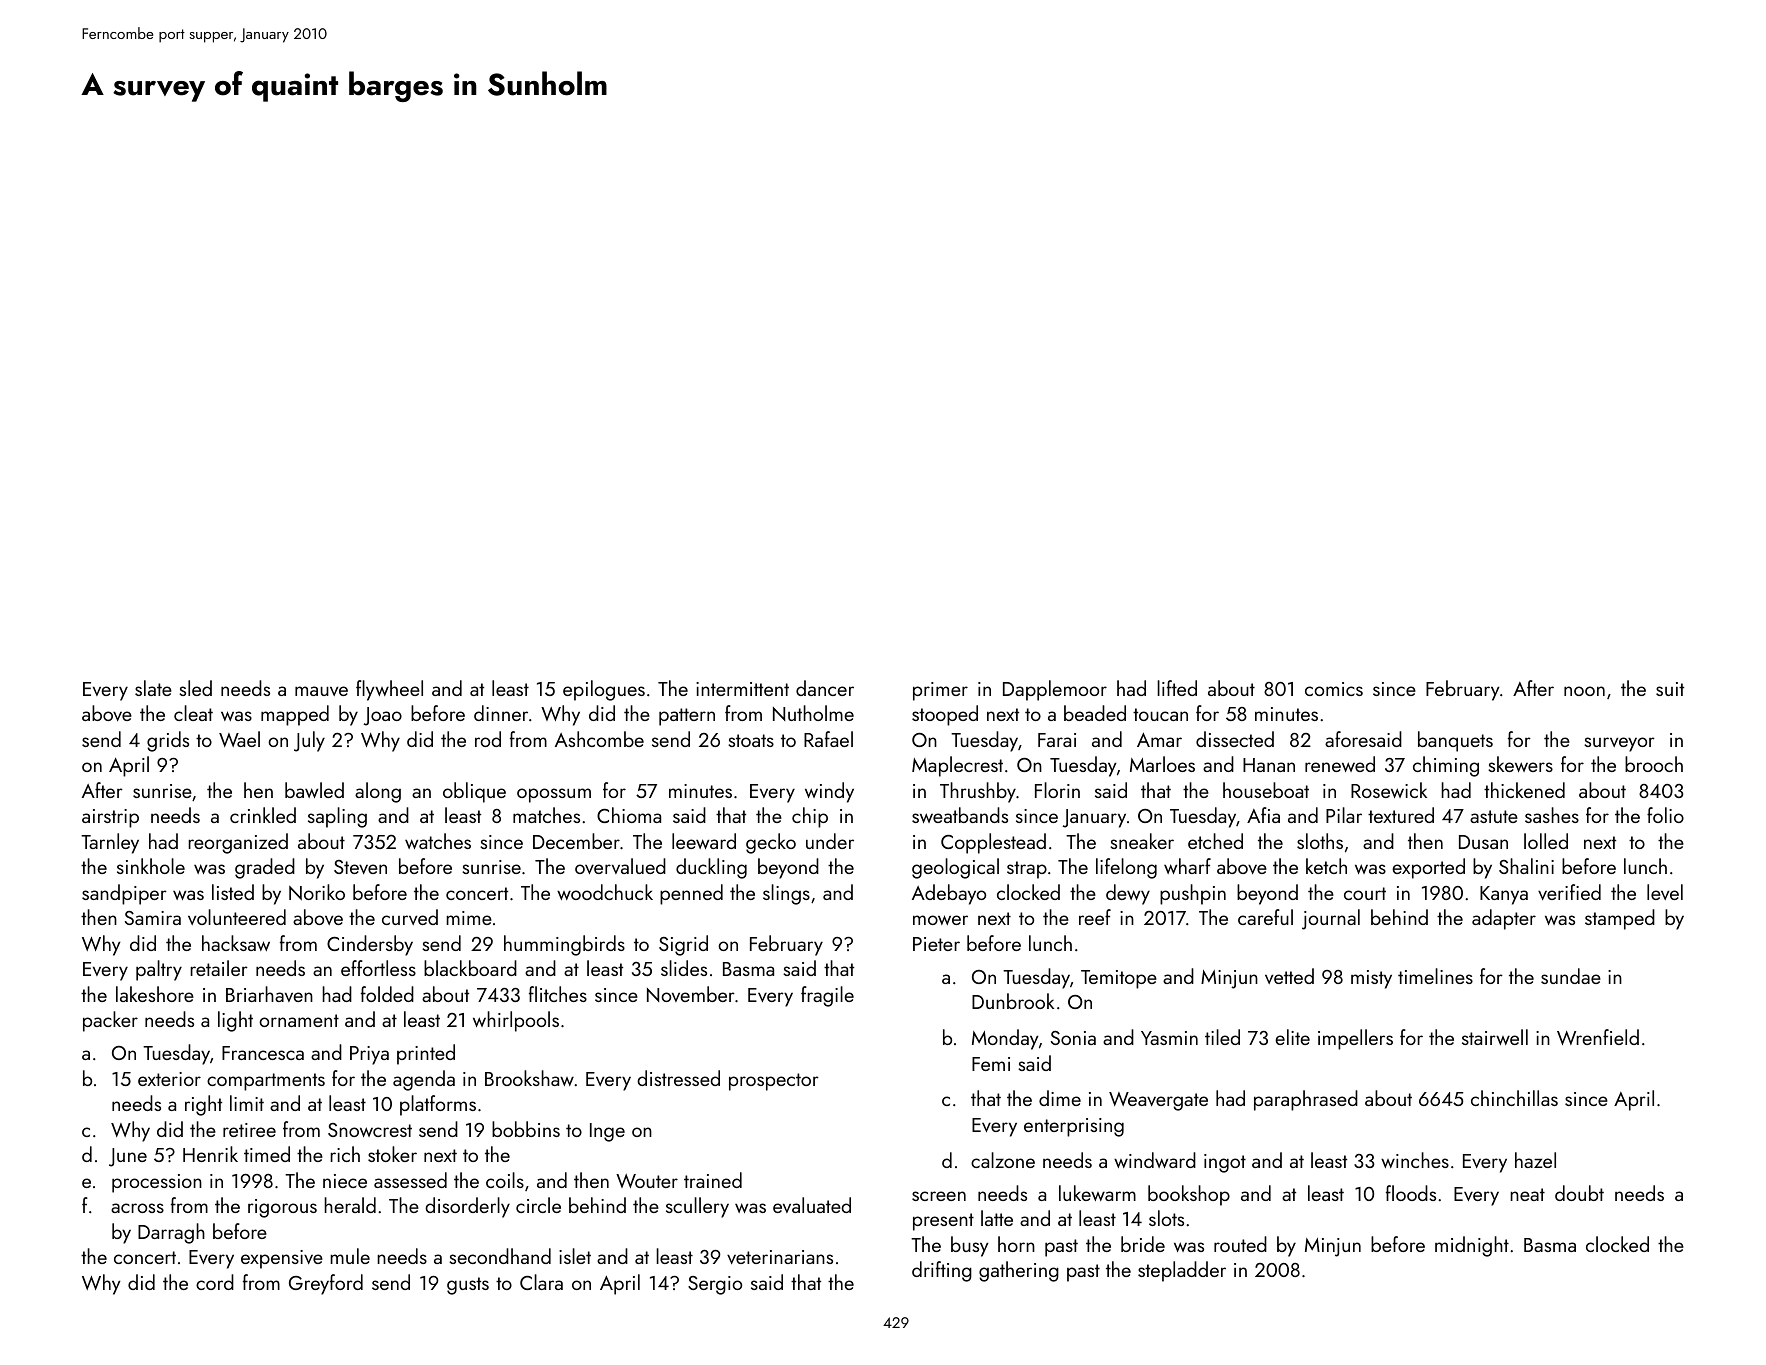 The height and width of the screenshot is (1365, 1766). What do you see at coordinates (1526, 866) in the screenshot?
I see `Shalini` at bounding box center [1526, 866].
